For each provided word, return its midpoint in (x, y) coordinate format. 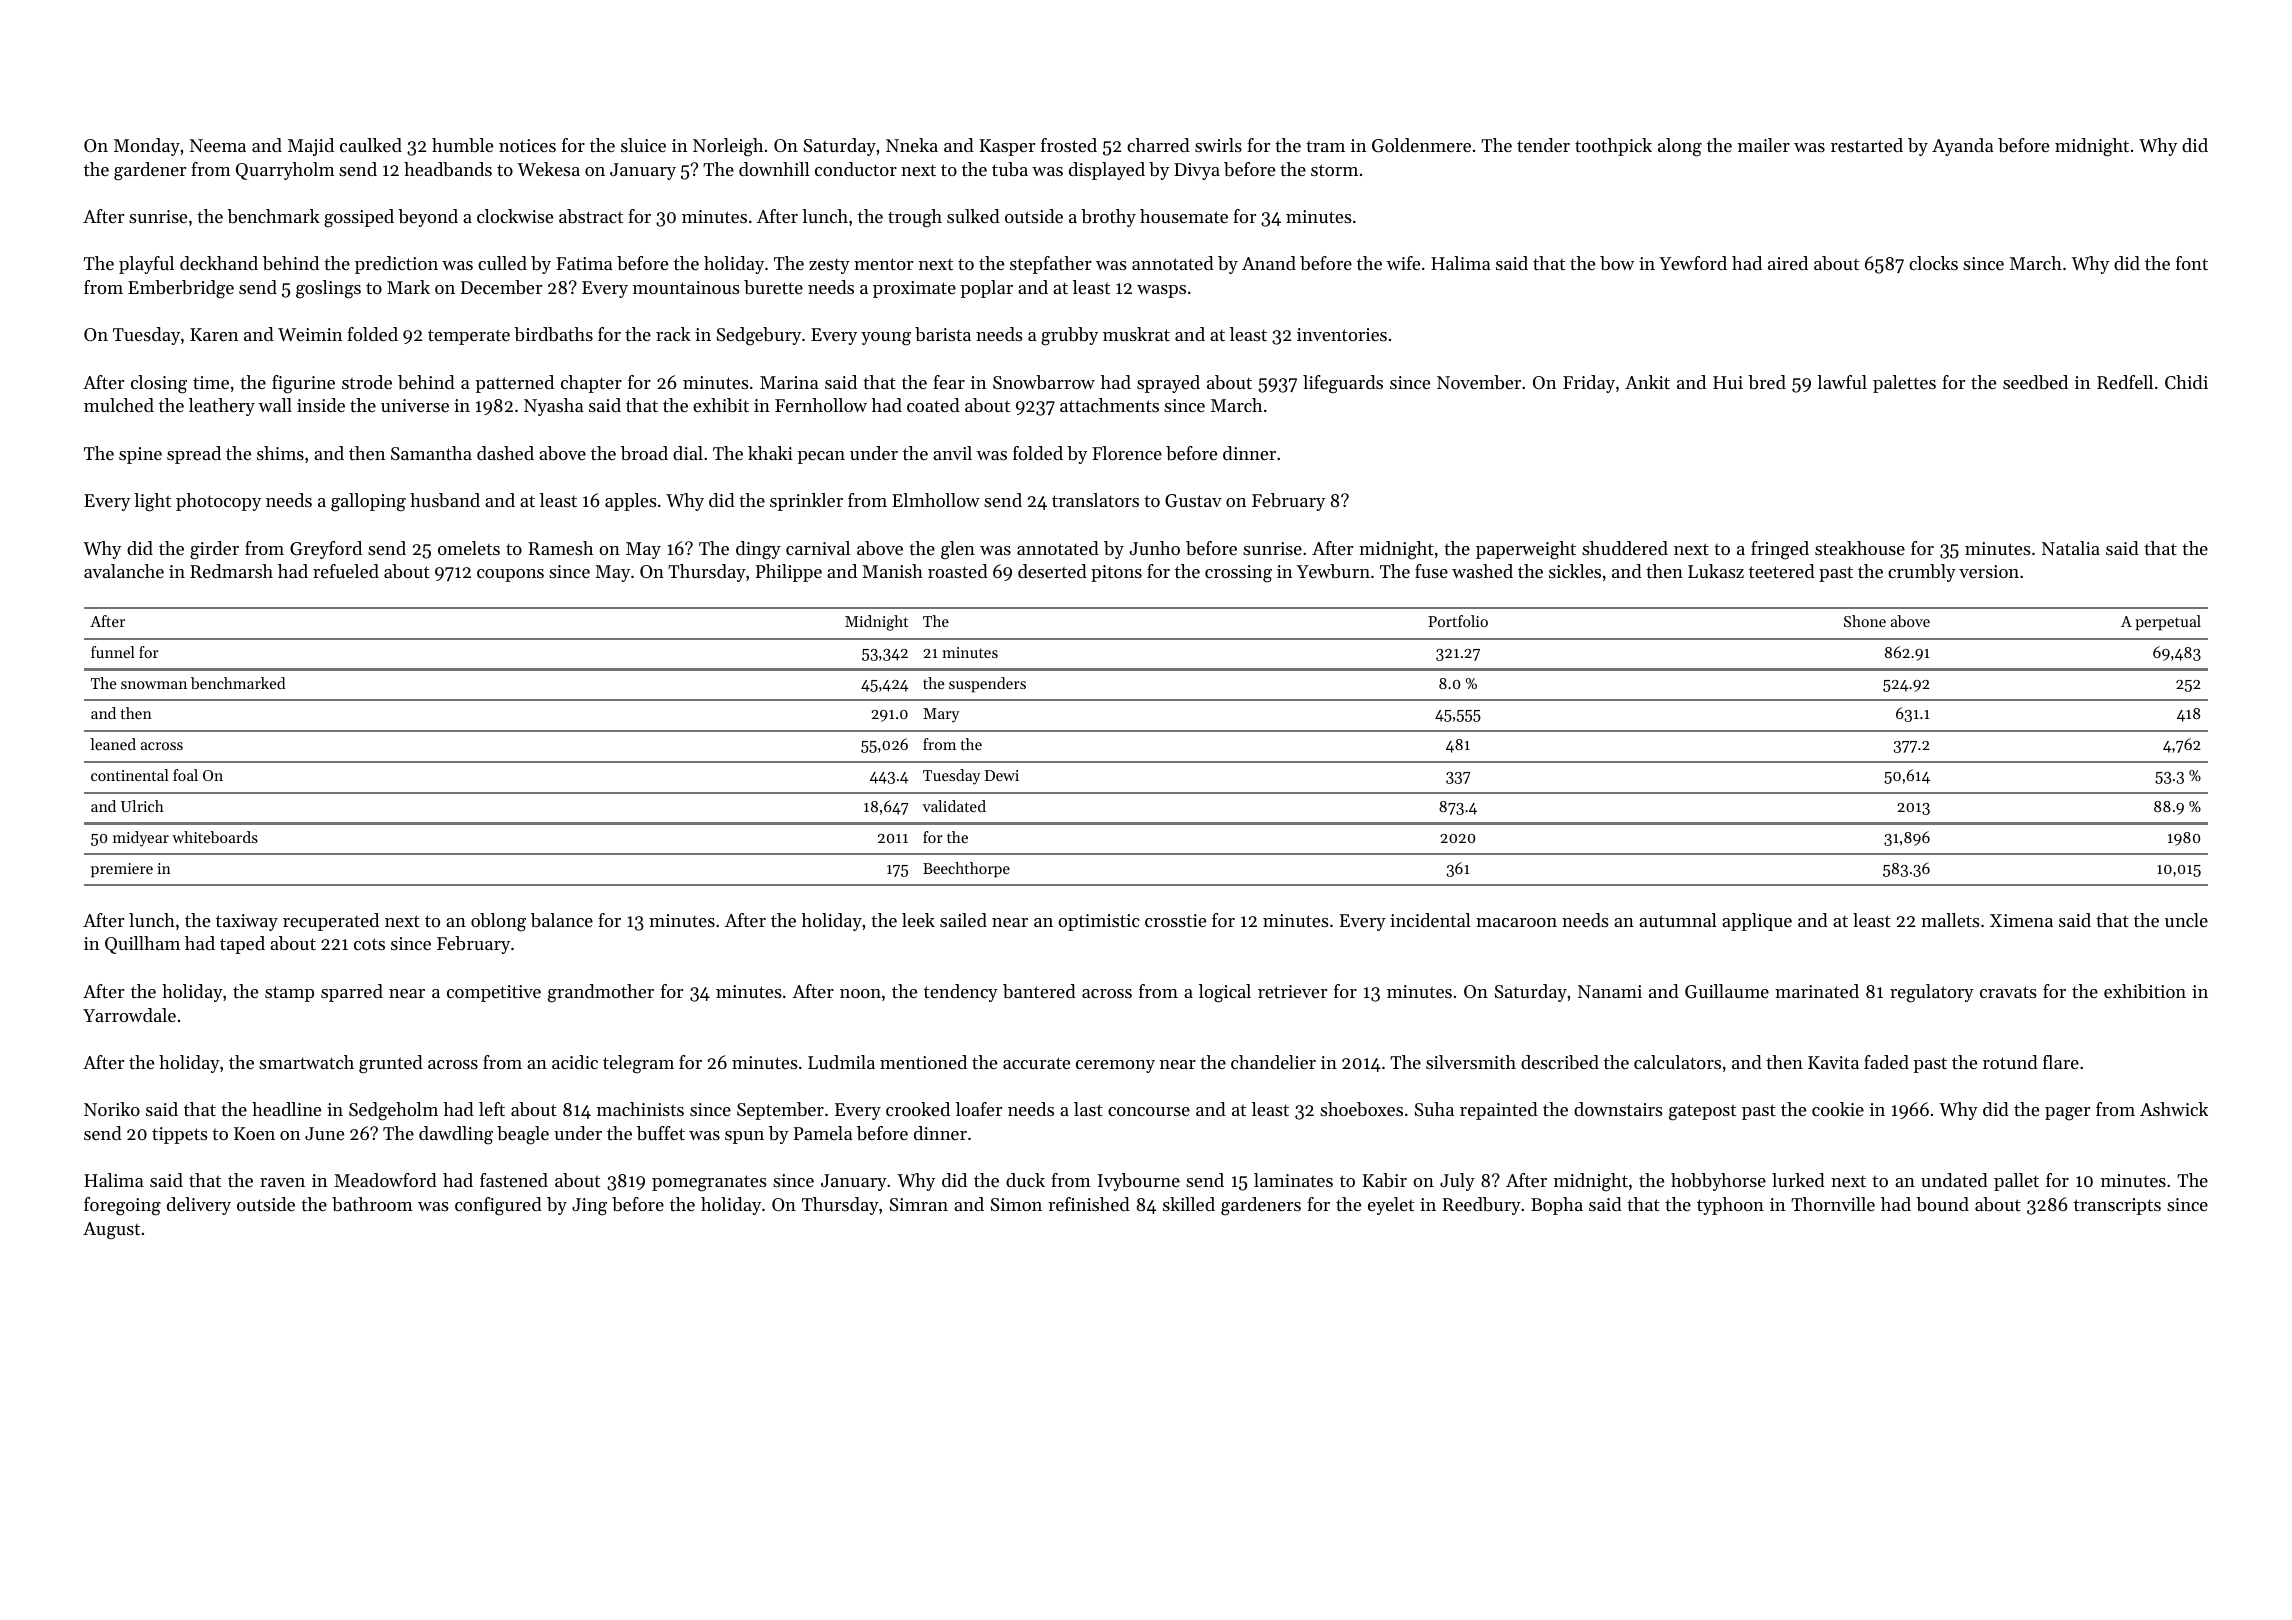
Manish (892, 571)
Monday (147, 147)
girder (214, 550)
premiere (122, 870)
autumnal (1678, 920)
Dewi (1002, 775)
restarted (1867, 145)
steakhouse (1860, 548)
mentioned (923, 1062)
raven (282, 1182)
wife (1403, 263)
